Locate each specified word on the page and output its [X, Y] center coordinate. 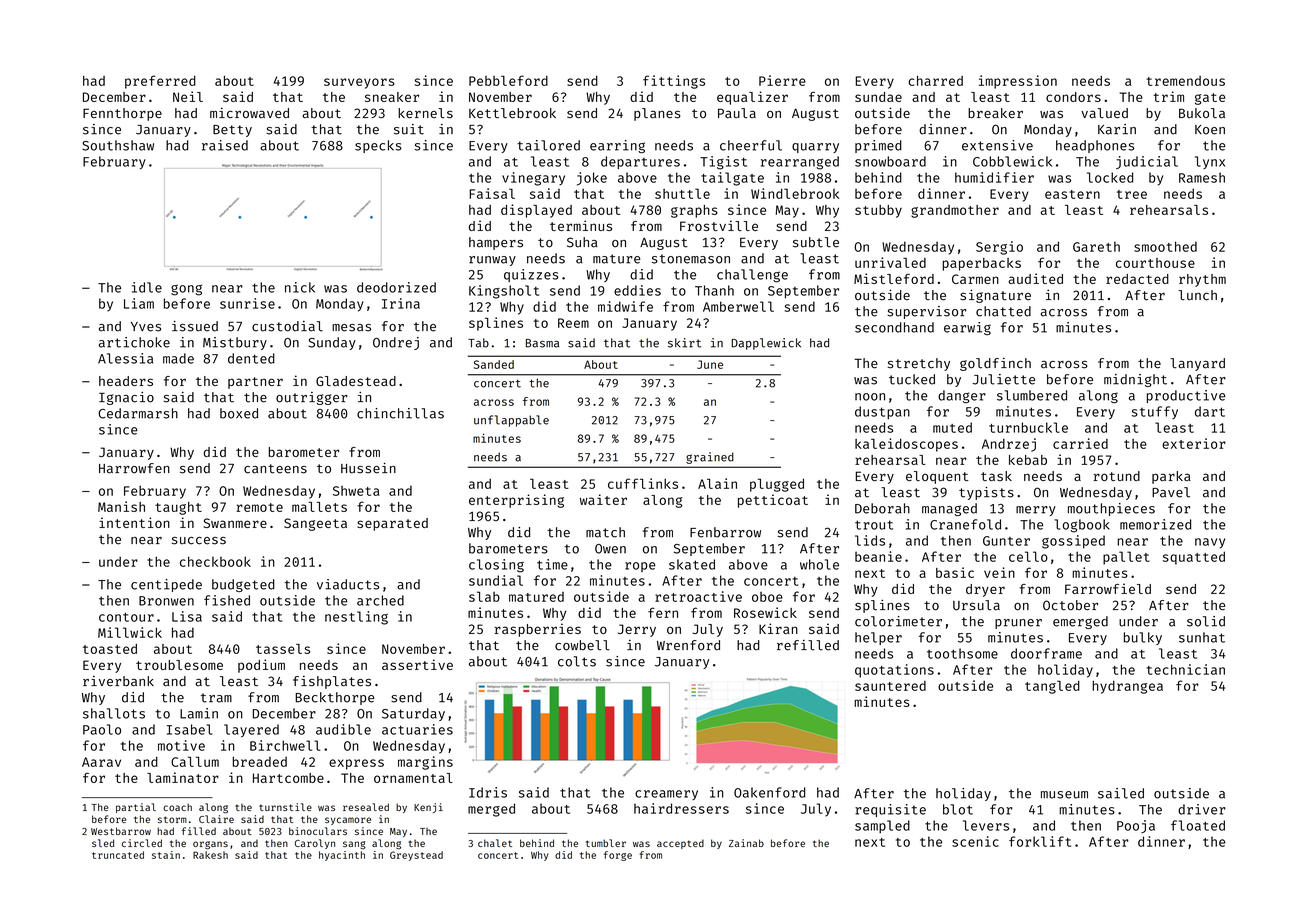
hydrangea [1127, 687]
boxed [239, 413]
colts [577, 661]
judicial [1147, 162]
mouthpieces [1111, 509]
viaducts [348, 584]
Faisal [492, 193]
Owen [610, 549]
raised [225, 145]
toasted [110, 649]
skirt [684, 343]
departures [640, 162]
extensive [997, 145]
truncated [118, 855]
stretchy [919, 364]
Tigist [723, 163]
